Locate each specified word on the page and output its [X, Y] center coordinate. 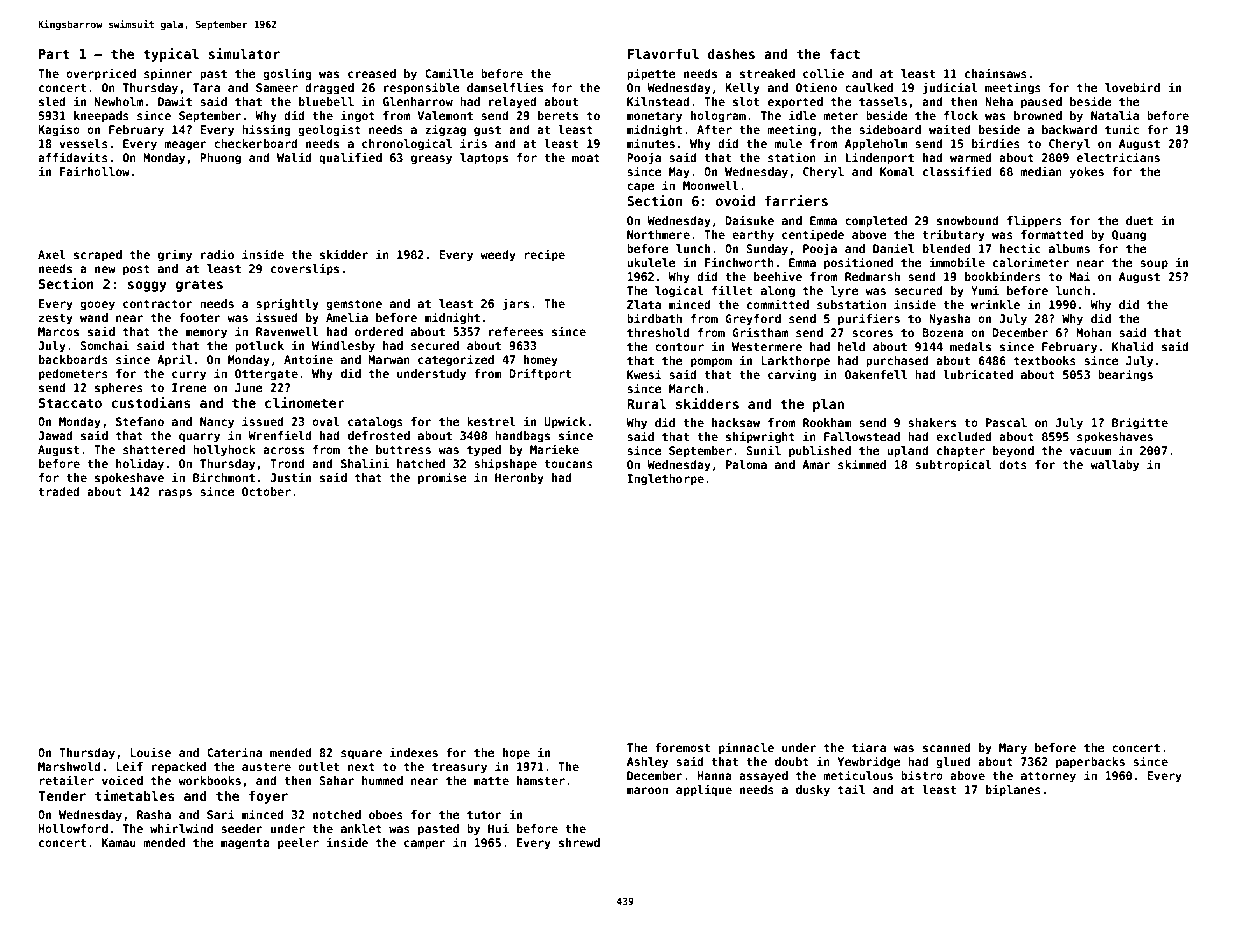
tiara [869, 747]
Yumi [985, 290]
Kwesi [644, 374]
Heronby [519, 479]
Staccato [70, 403]
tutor [484, 815]
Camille [449, 73]
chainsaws [996, 73]
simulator [244, 53]
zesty [56, 319]
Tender [62, 795]
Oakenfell [876, 374]
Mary [1013, 749]
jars [516, 304]
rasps [175, 494]
